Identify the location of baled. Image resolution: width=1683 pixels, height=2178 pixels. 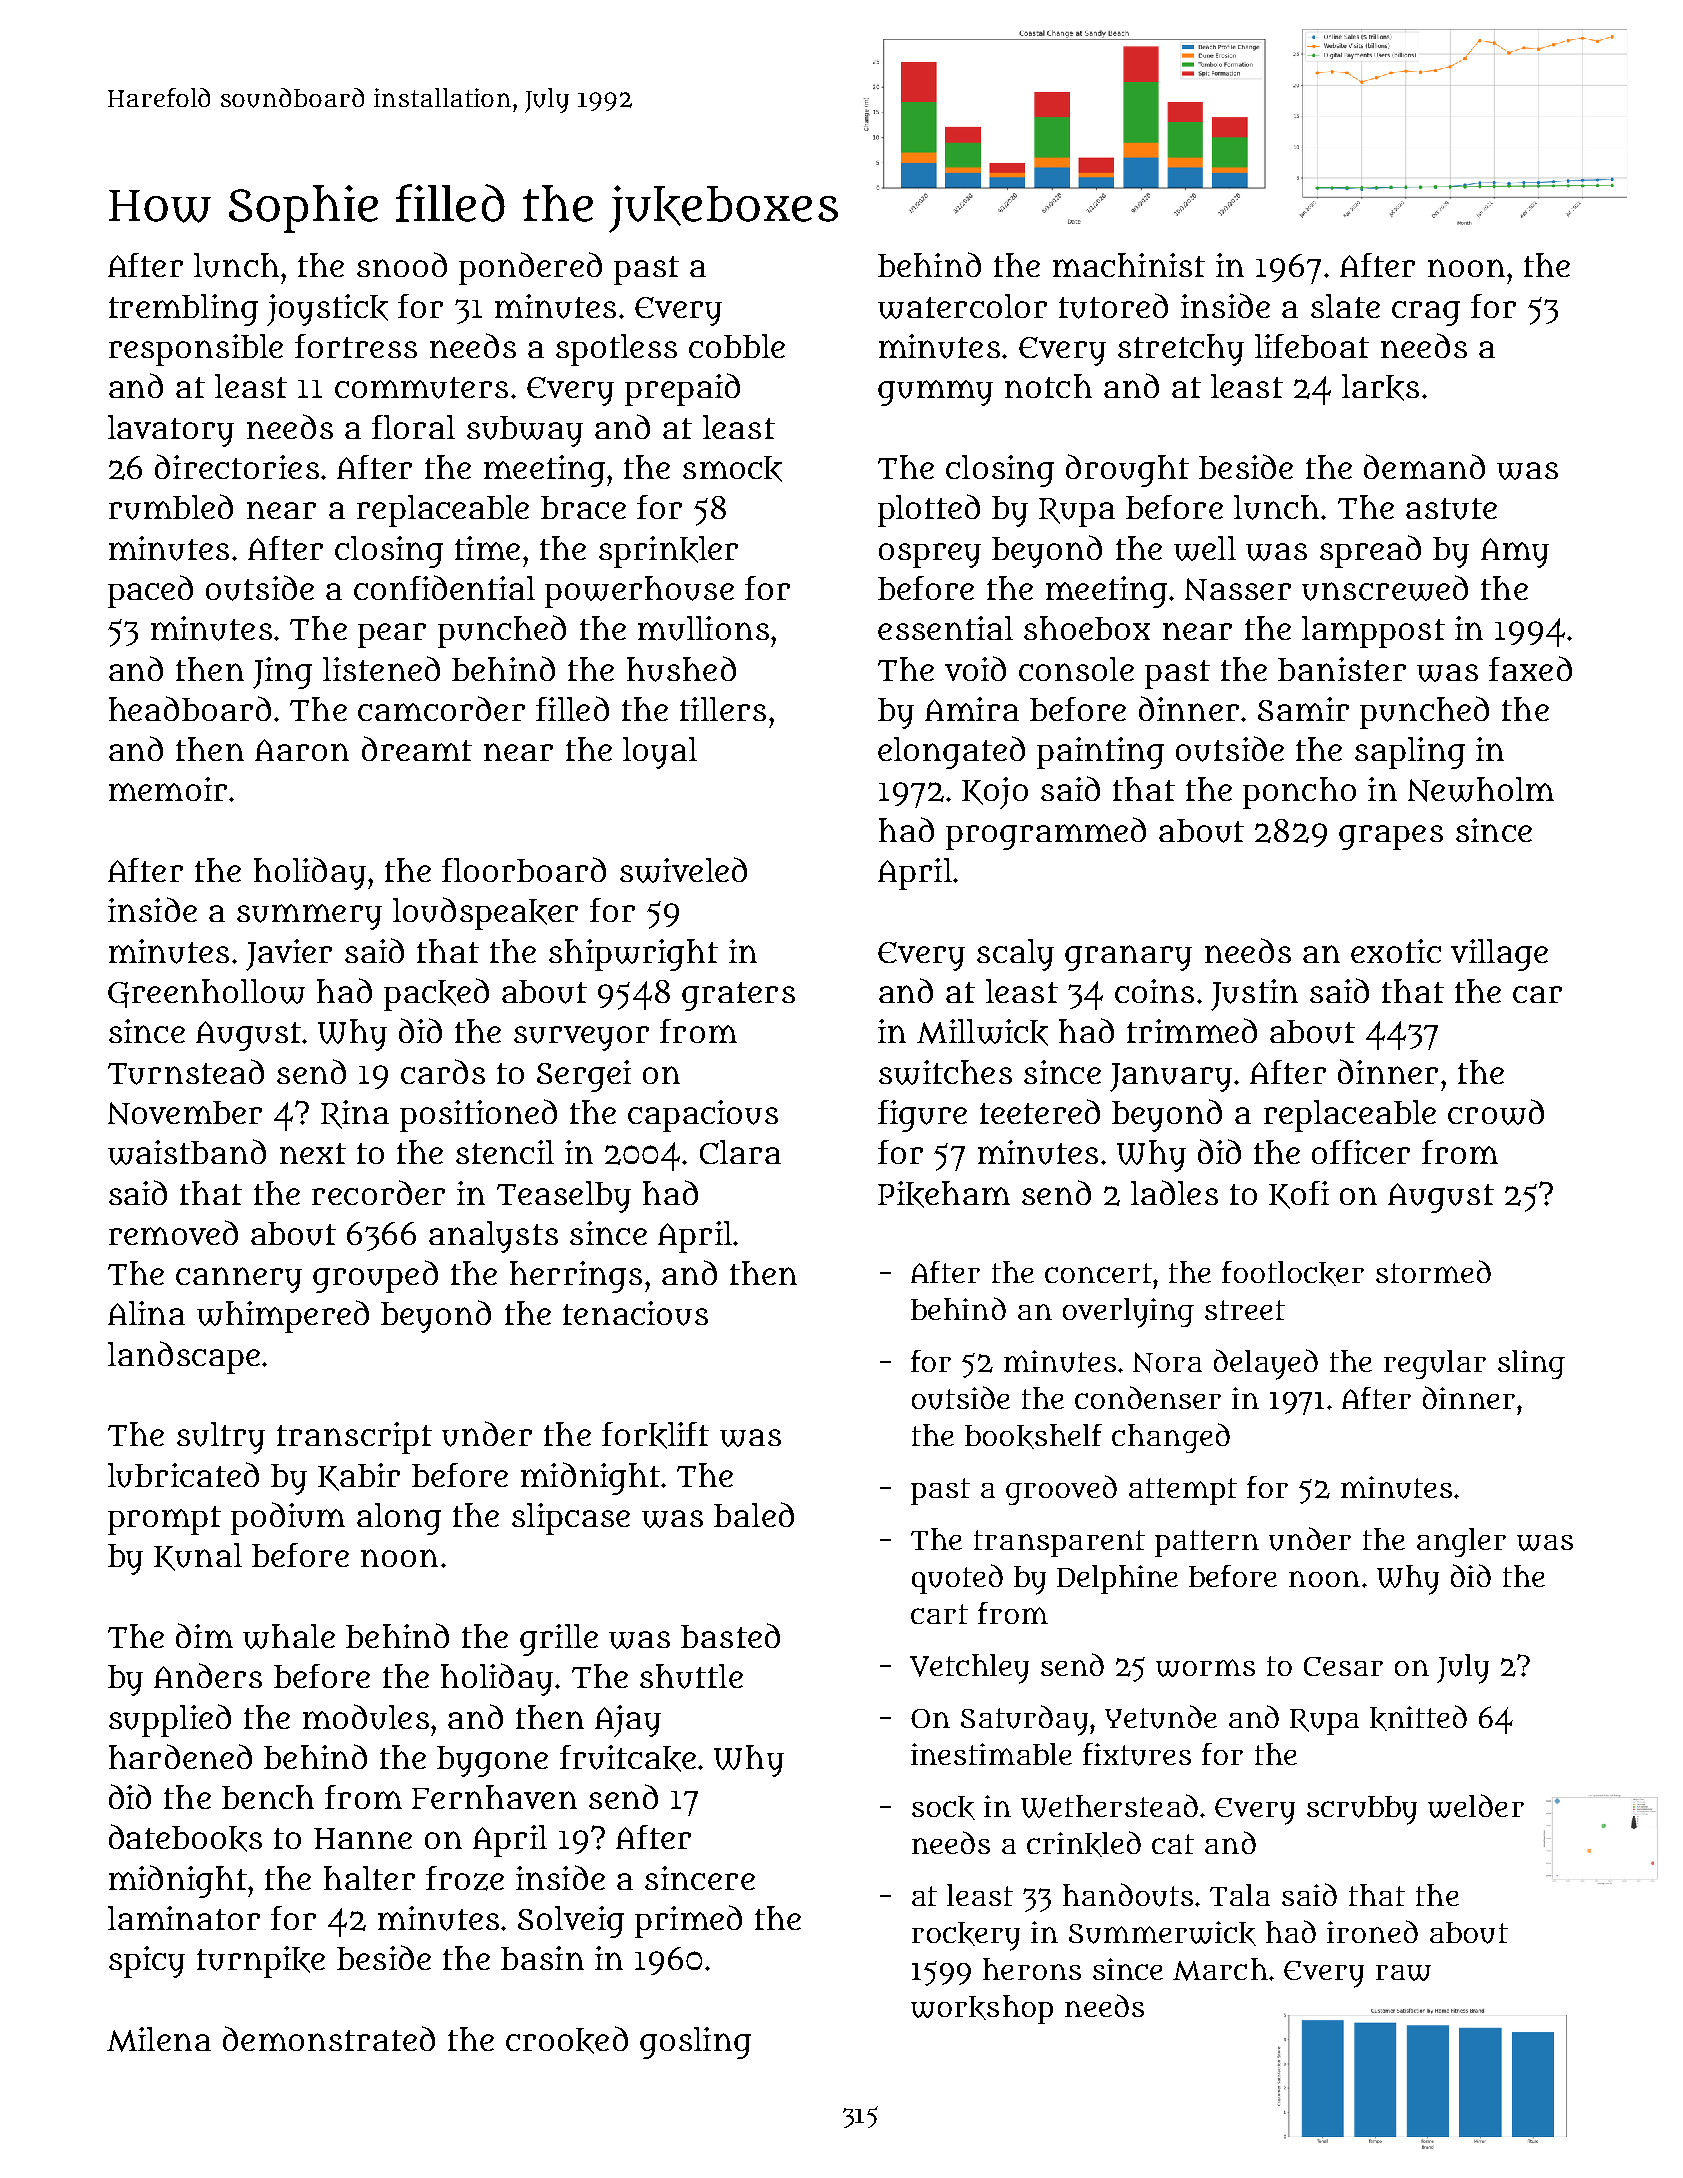
(754, 1514).
